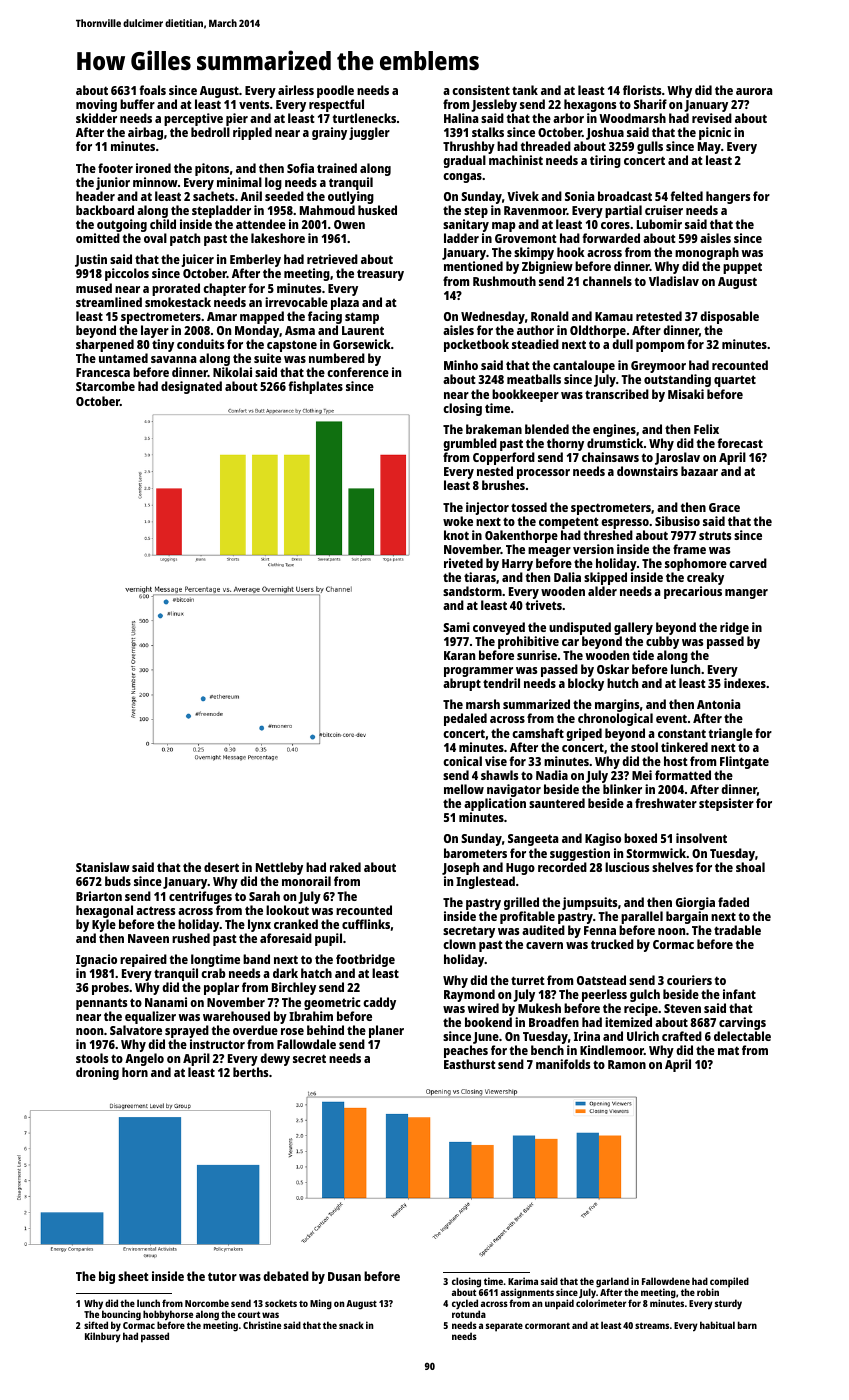  I want to click on consistent, so click(481, 90).
